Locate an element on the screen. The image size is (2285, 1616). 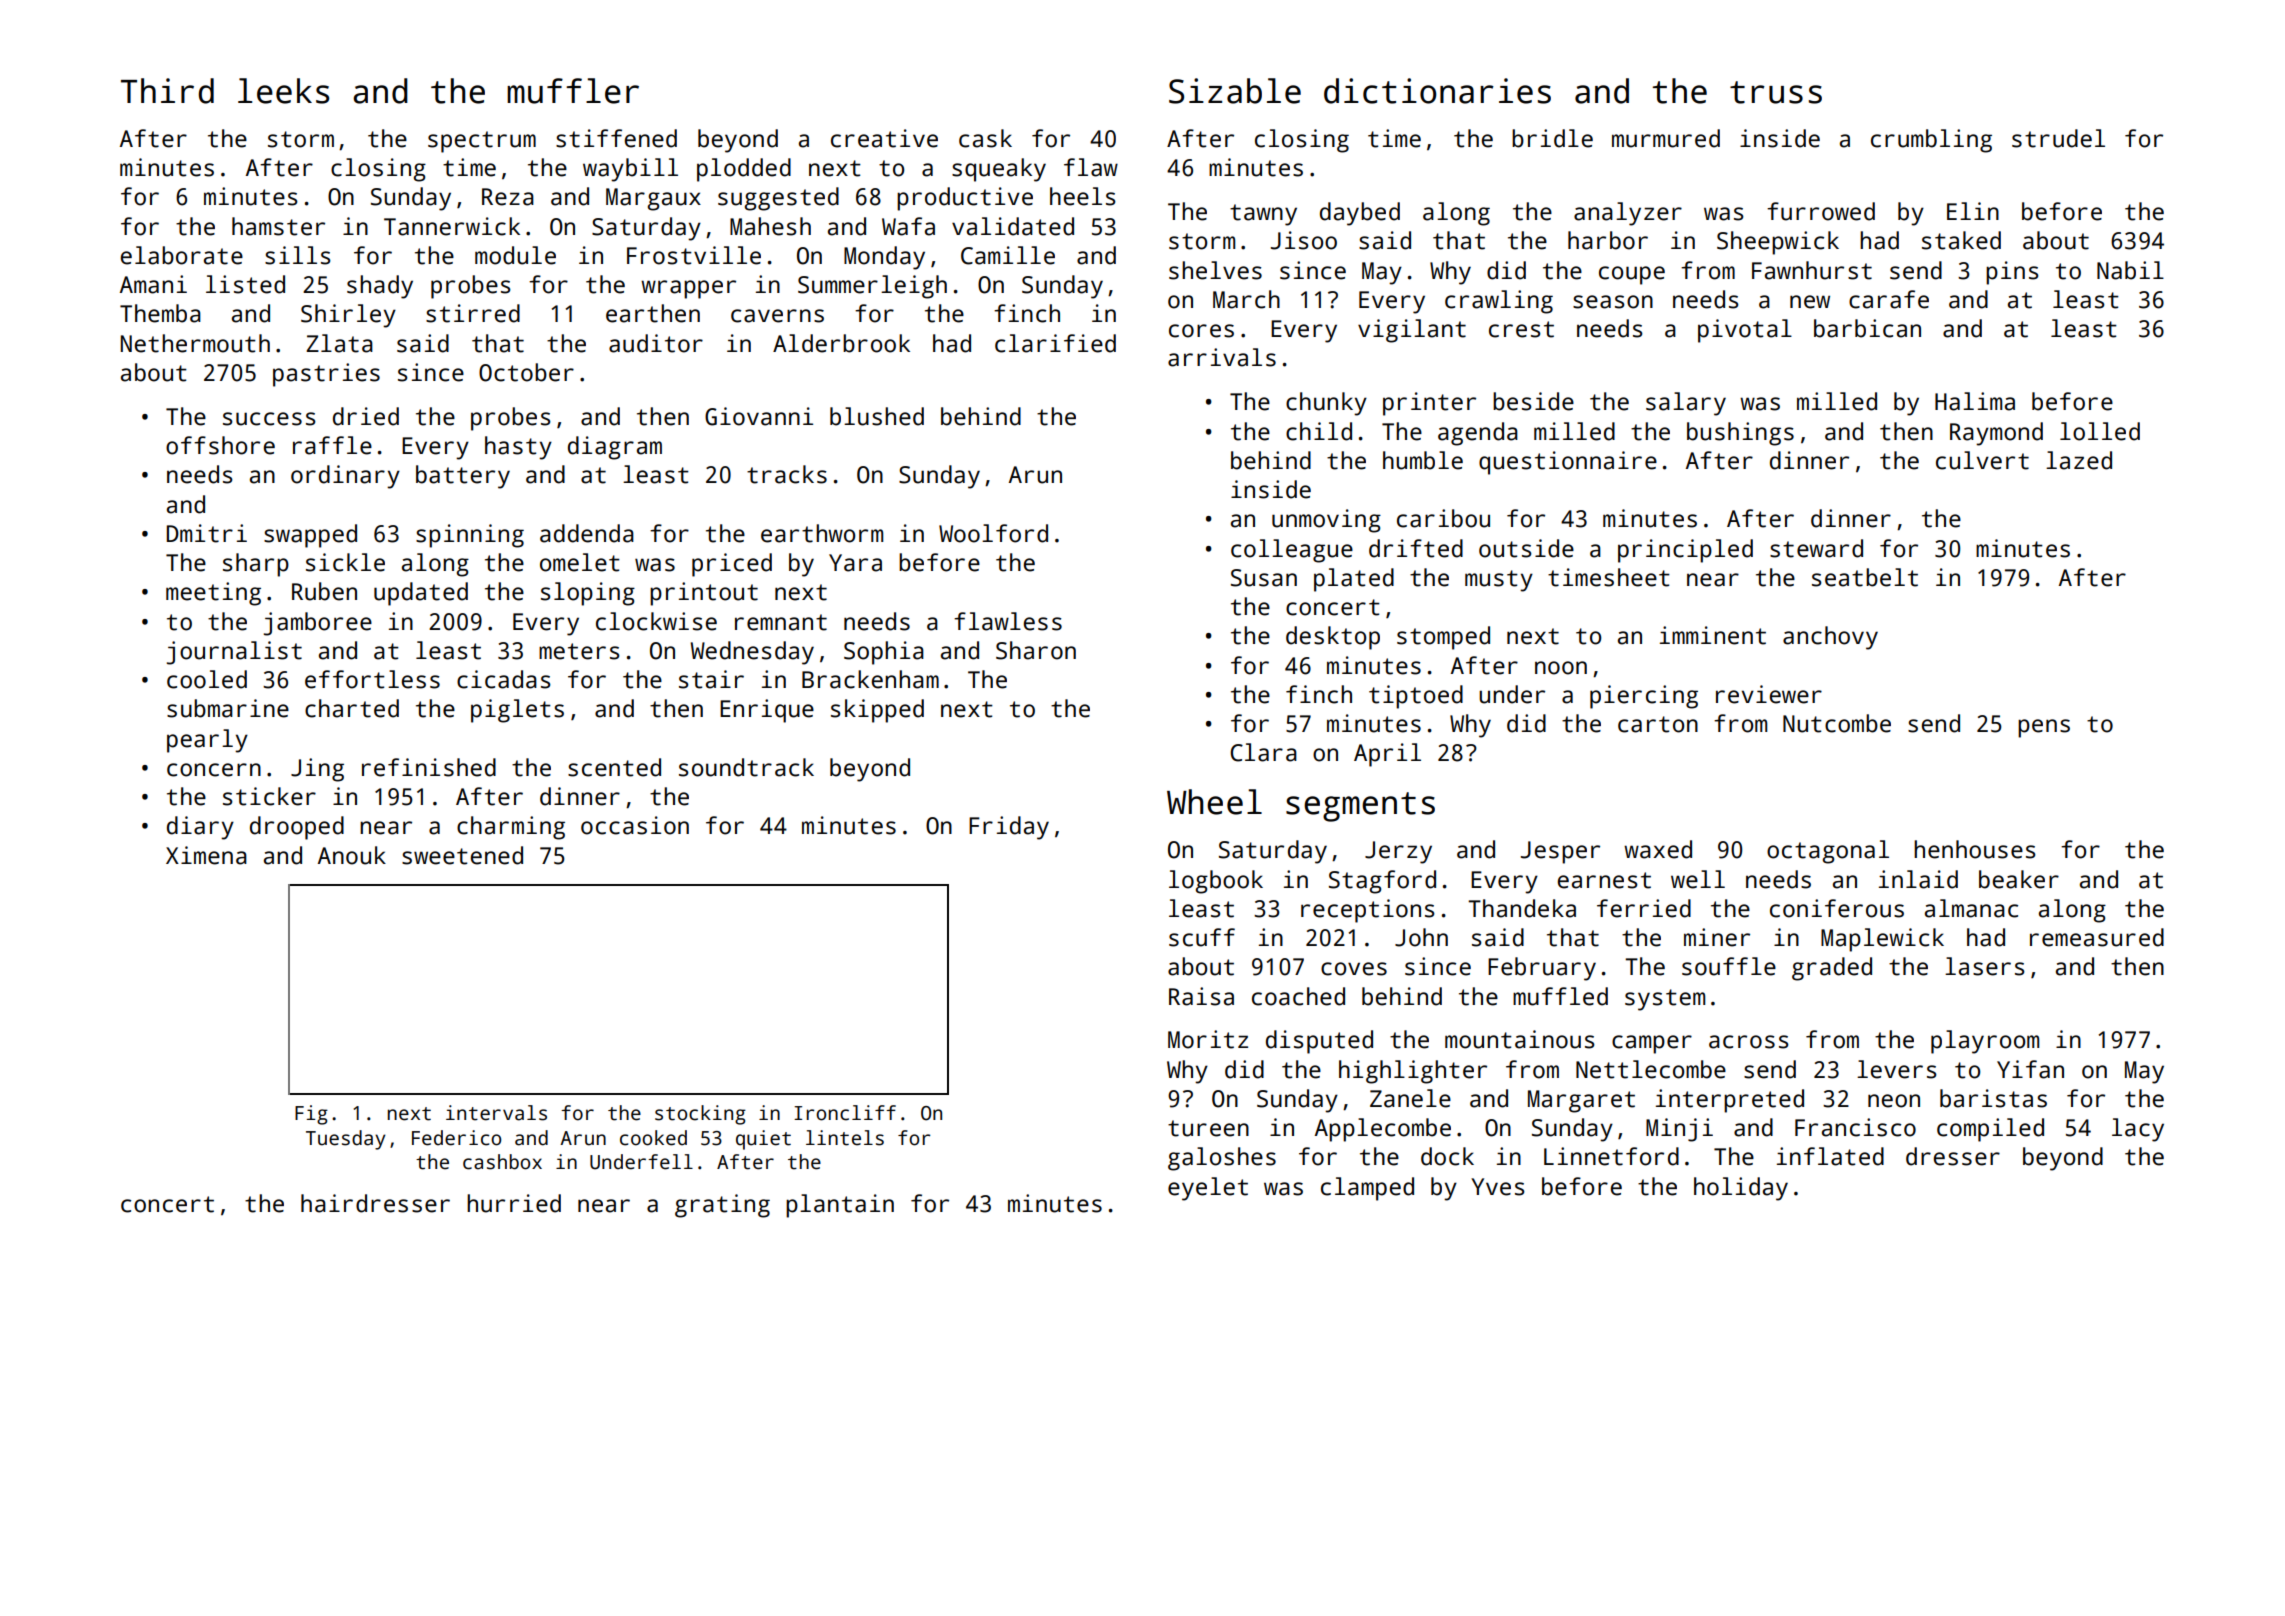
Sharon is located at coordinates (1036, 650).
